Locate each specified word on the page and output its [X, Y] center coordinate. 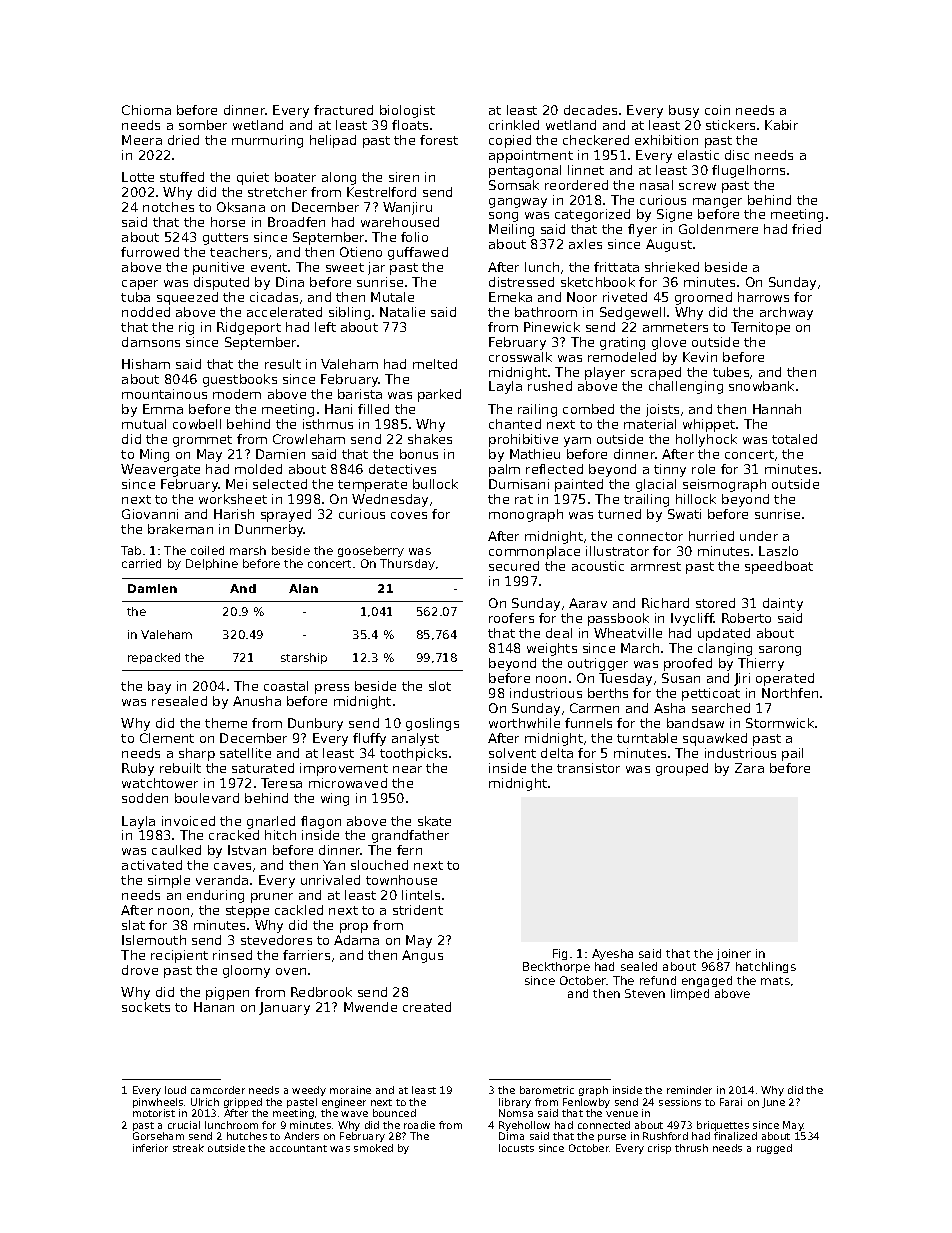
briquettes [723, 1126]
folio [414, 237]
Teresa [281, 783]
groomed [703, 298]
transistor [588, 768]
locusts [516, 1148]
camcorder [218, 1090]
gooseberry [371, 551]
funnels [588, 723]
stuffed [182, 177]
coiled [207, 550]
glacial [656, 485]
